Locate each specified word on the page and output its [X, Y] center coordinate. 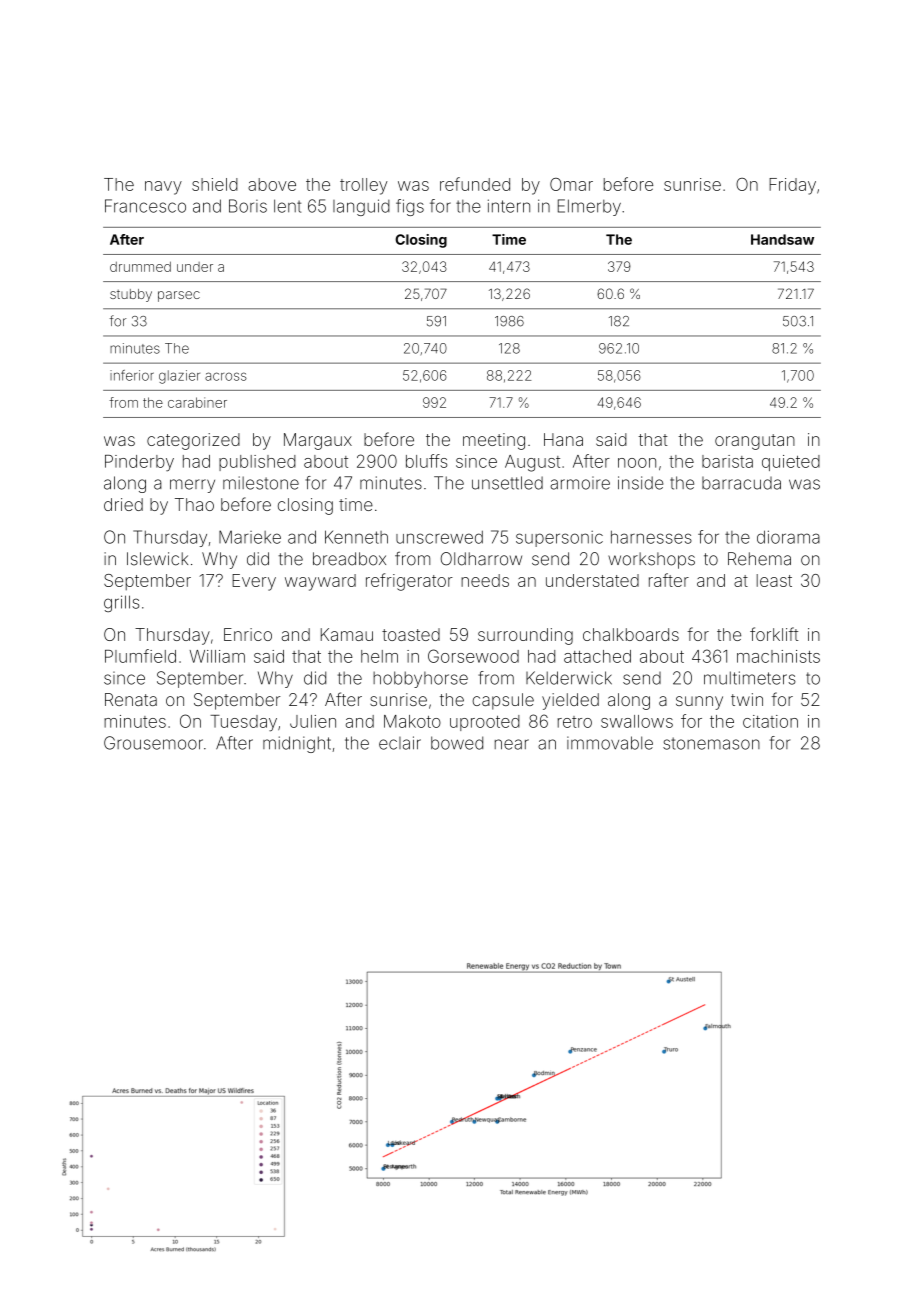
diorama [788, 537]
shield [215, 184]
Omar [571, 184]
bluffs [426, 461]
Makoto [412, 721]
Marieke [250, 537]
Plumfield [140, 656]
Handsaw [782, 239]
